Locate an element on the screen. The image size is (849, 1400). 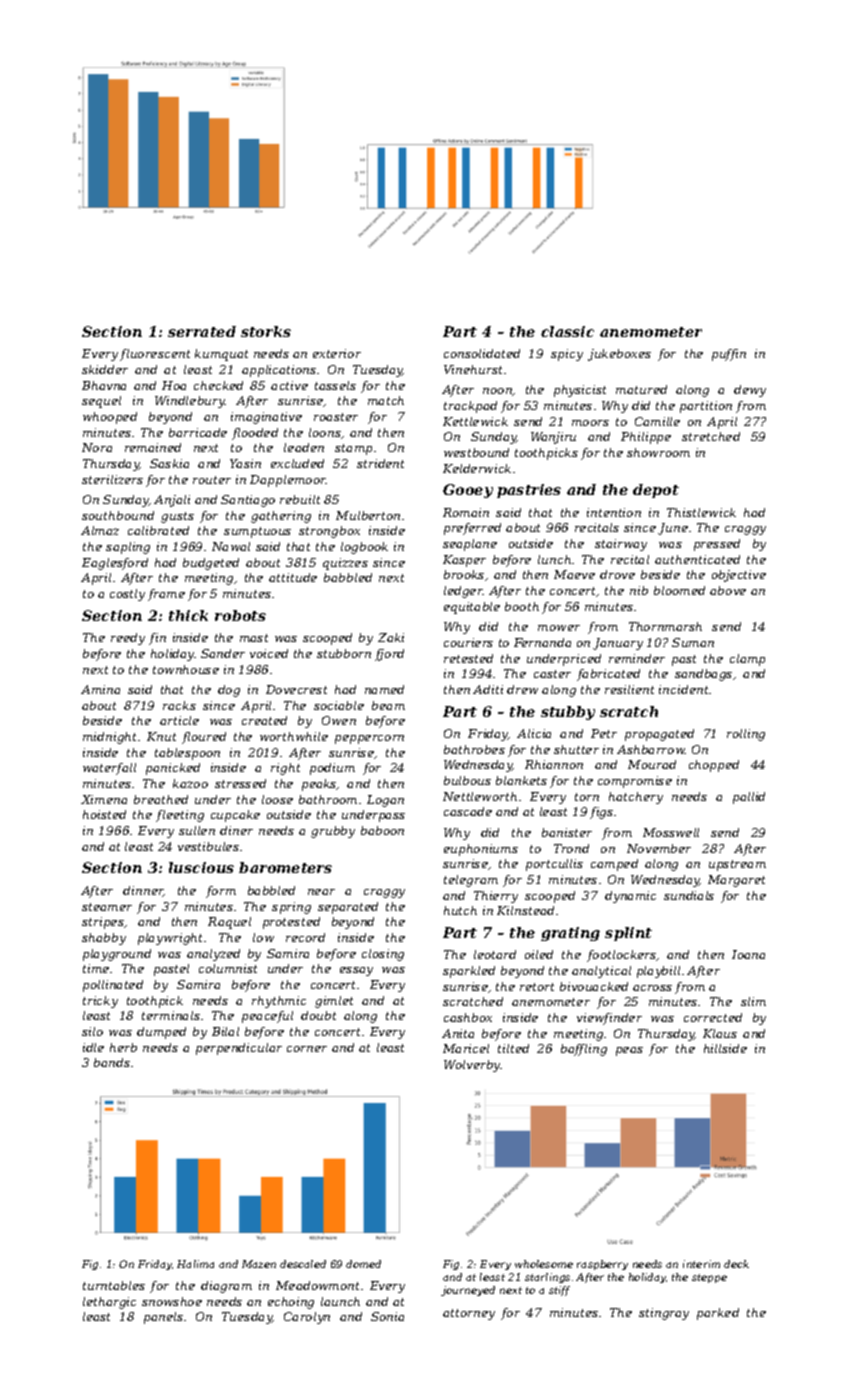
consolidated is located at coordinates (482, 353).
